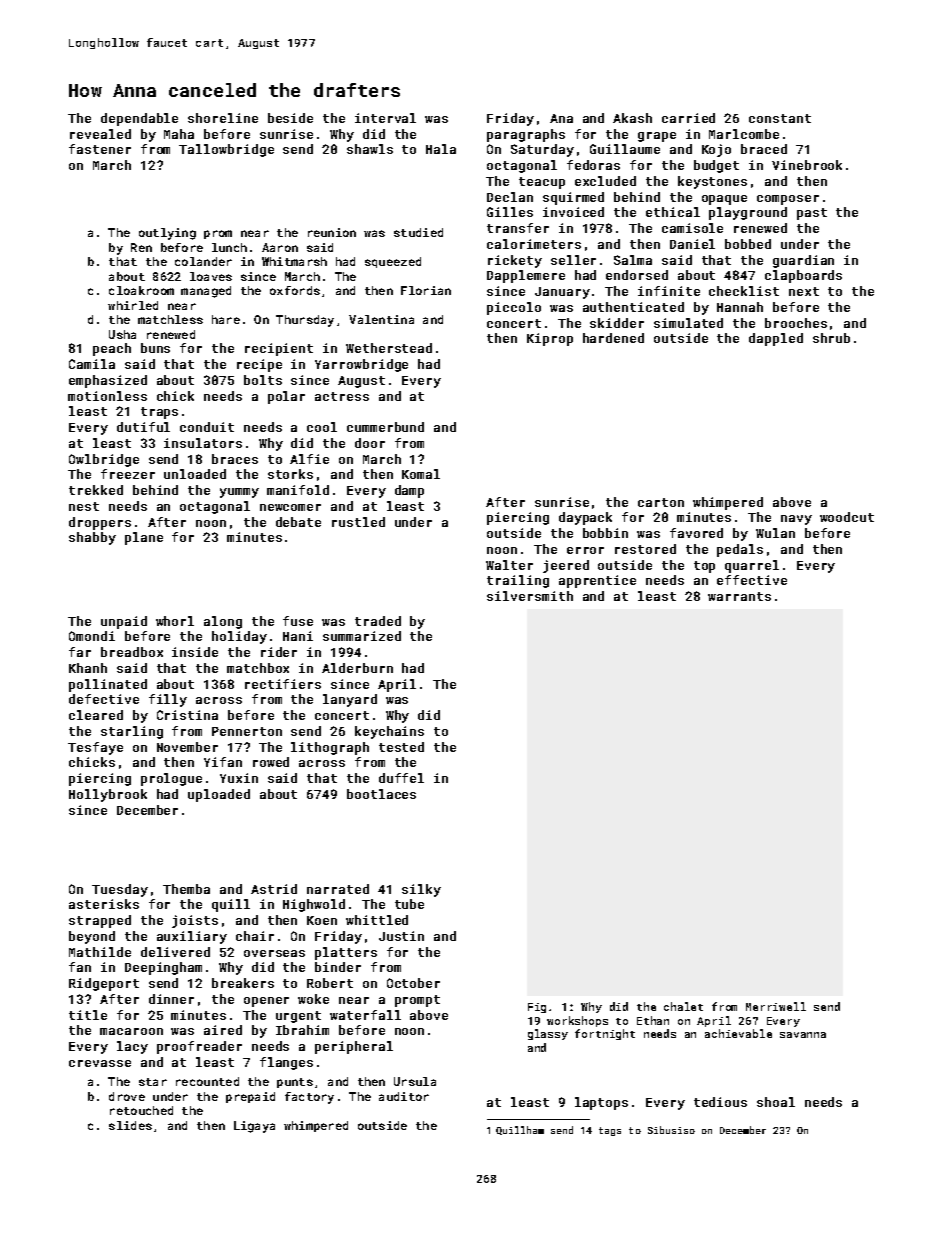 The width and height of the document is (952, 1233). I want to click on cloakroom, so click(141, 290).
